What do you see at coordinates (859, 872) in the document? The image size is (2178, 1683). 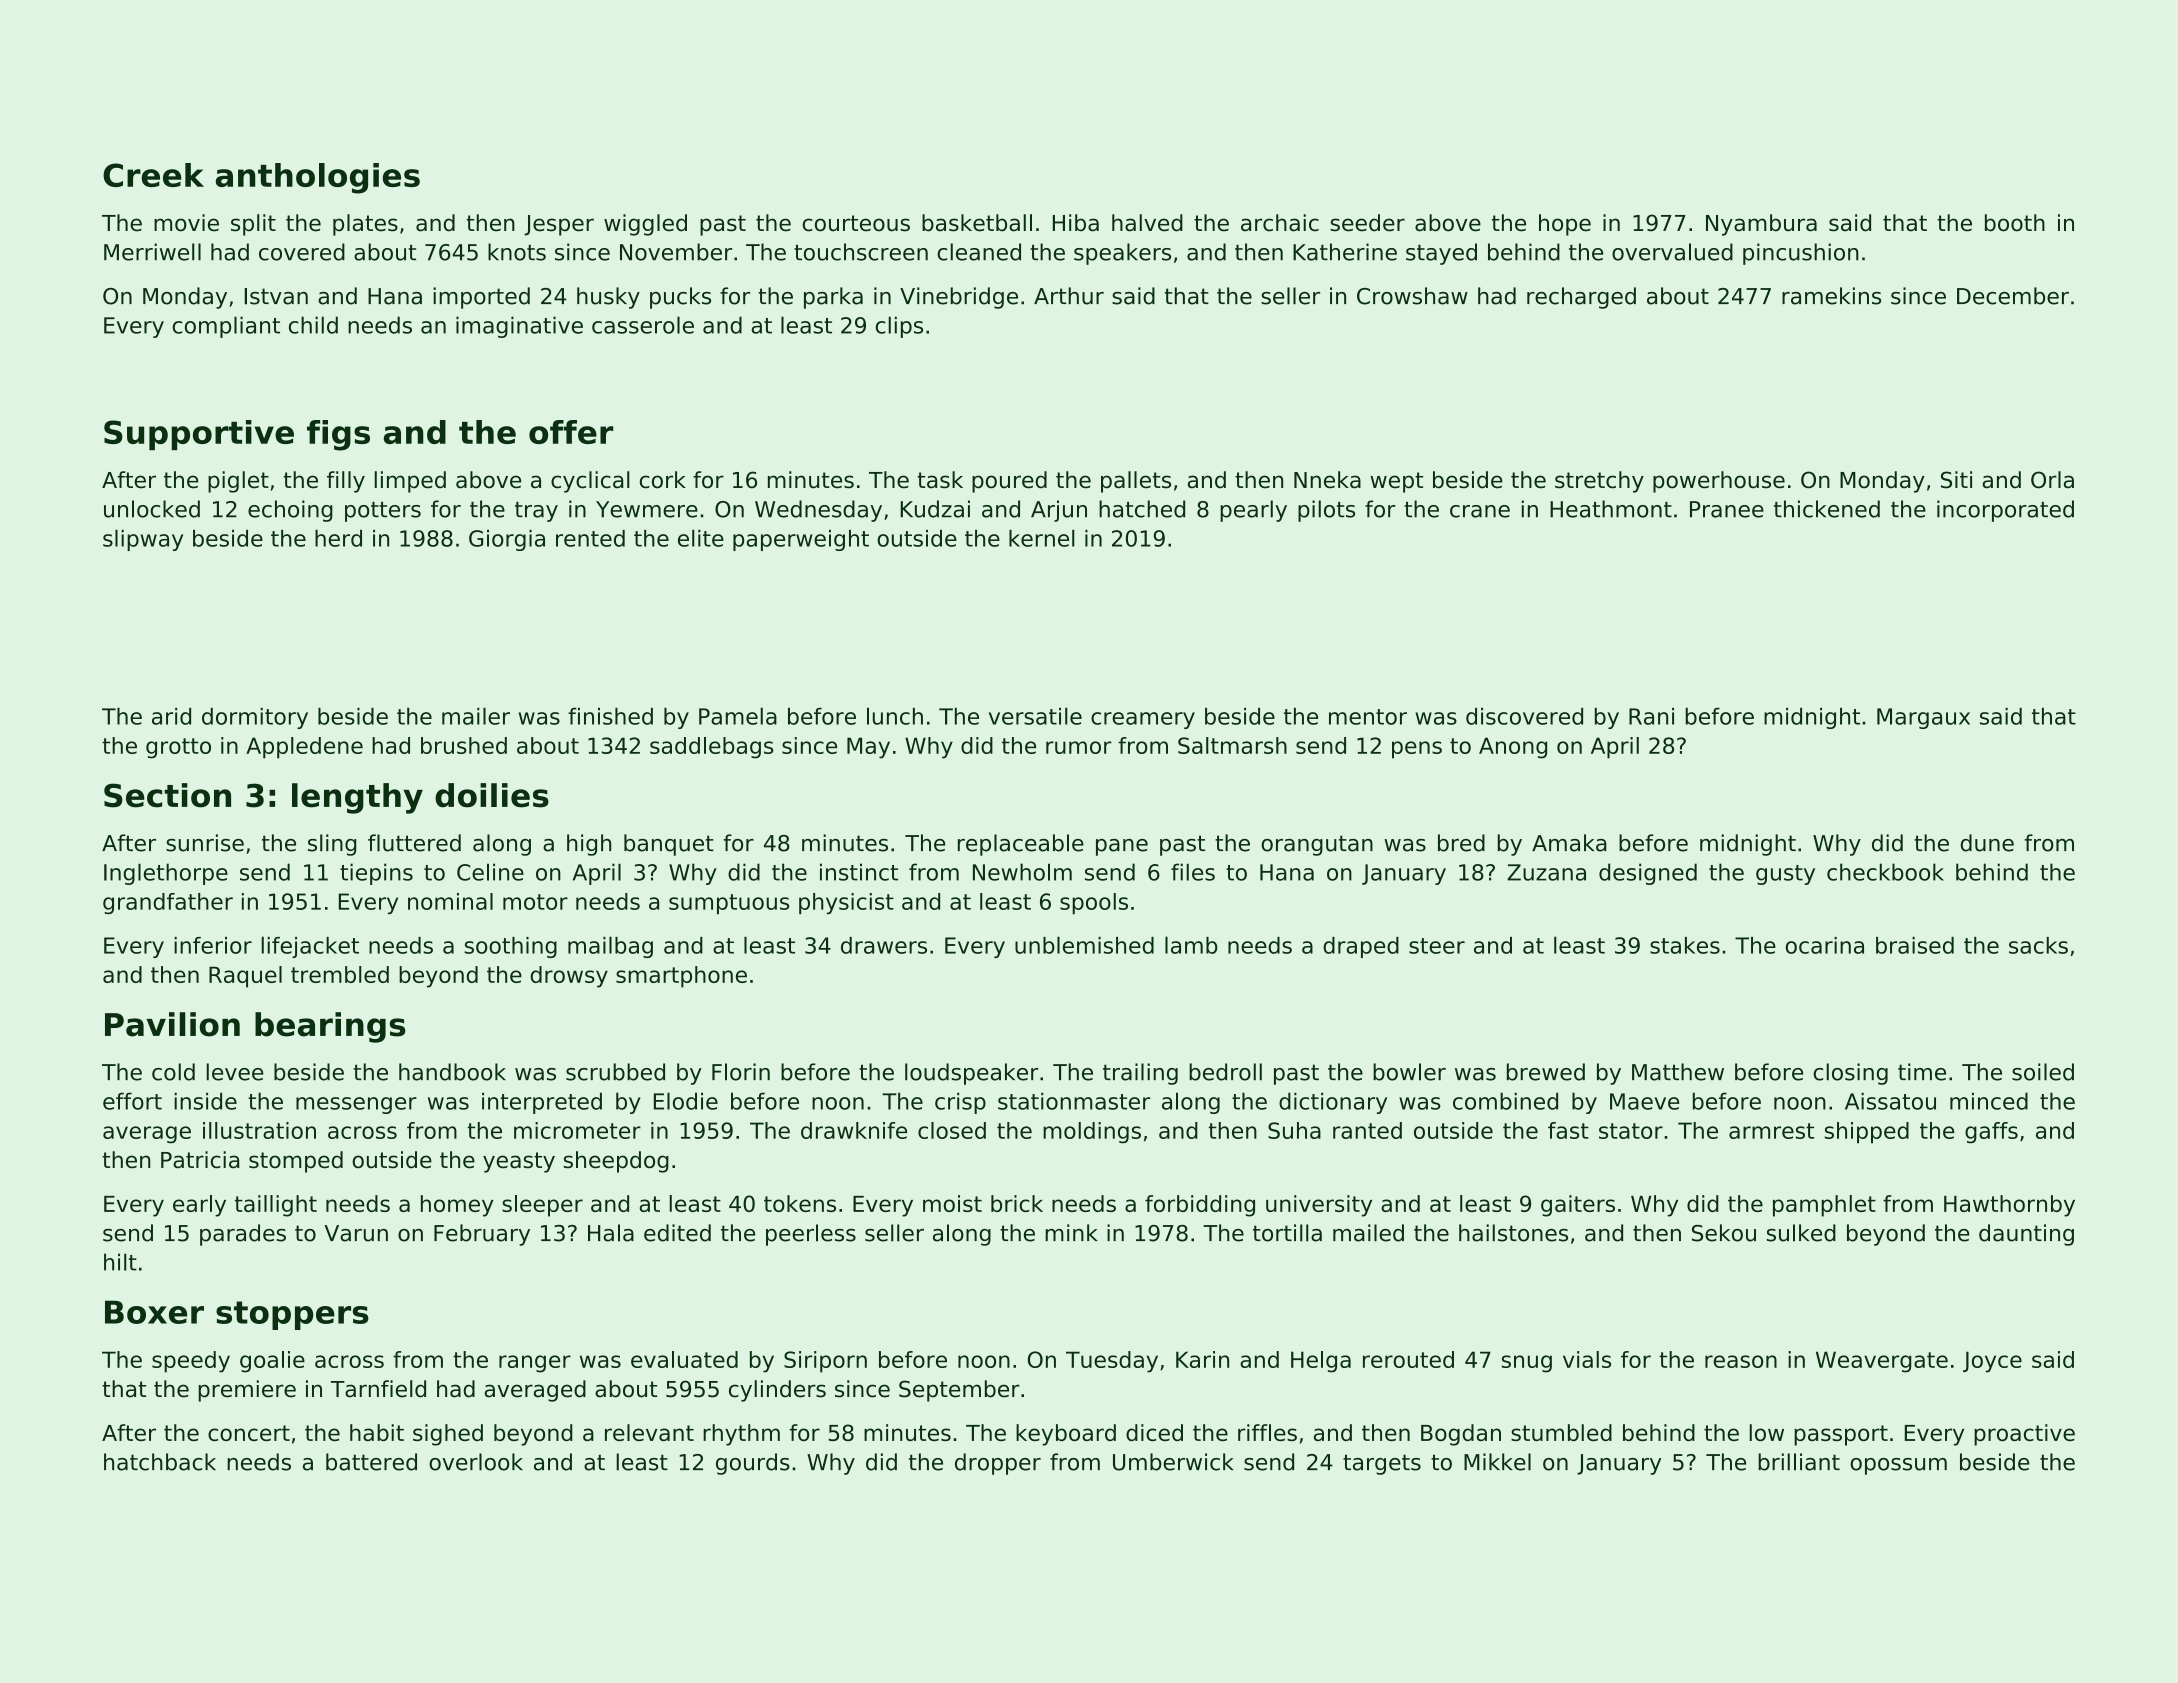 I see `instinct` at bounding box center [859, 872].
